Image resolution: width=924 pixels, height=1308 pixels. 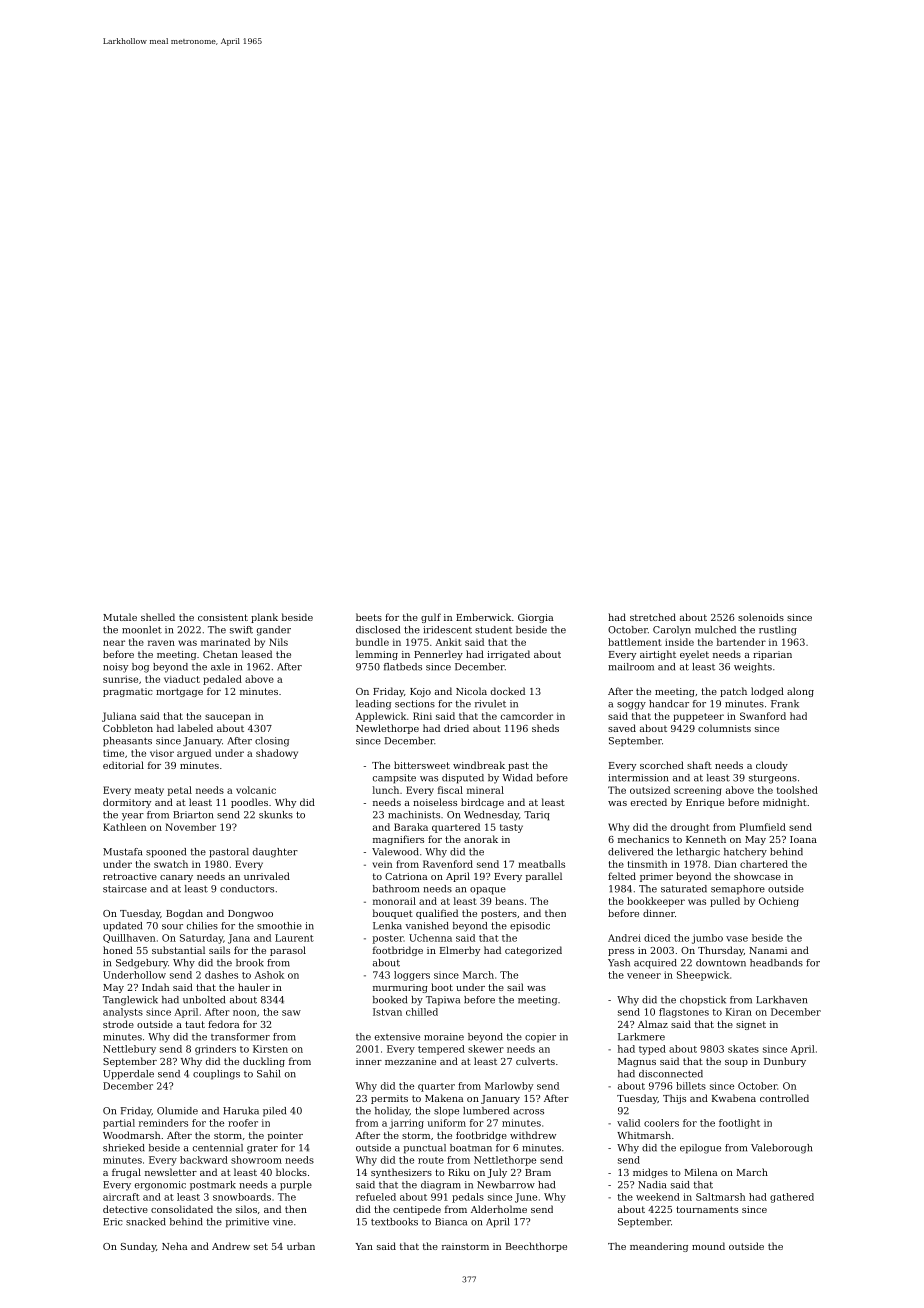 What do you see at coordinates (800, 692) in the screenshot?
I see `along` at bounding box center [800, 692].
